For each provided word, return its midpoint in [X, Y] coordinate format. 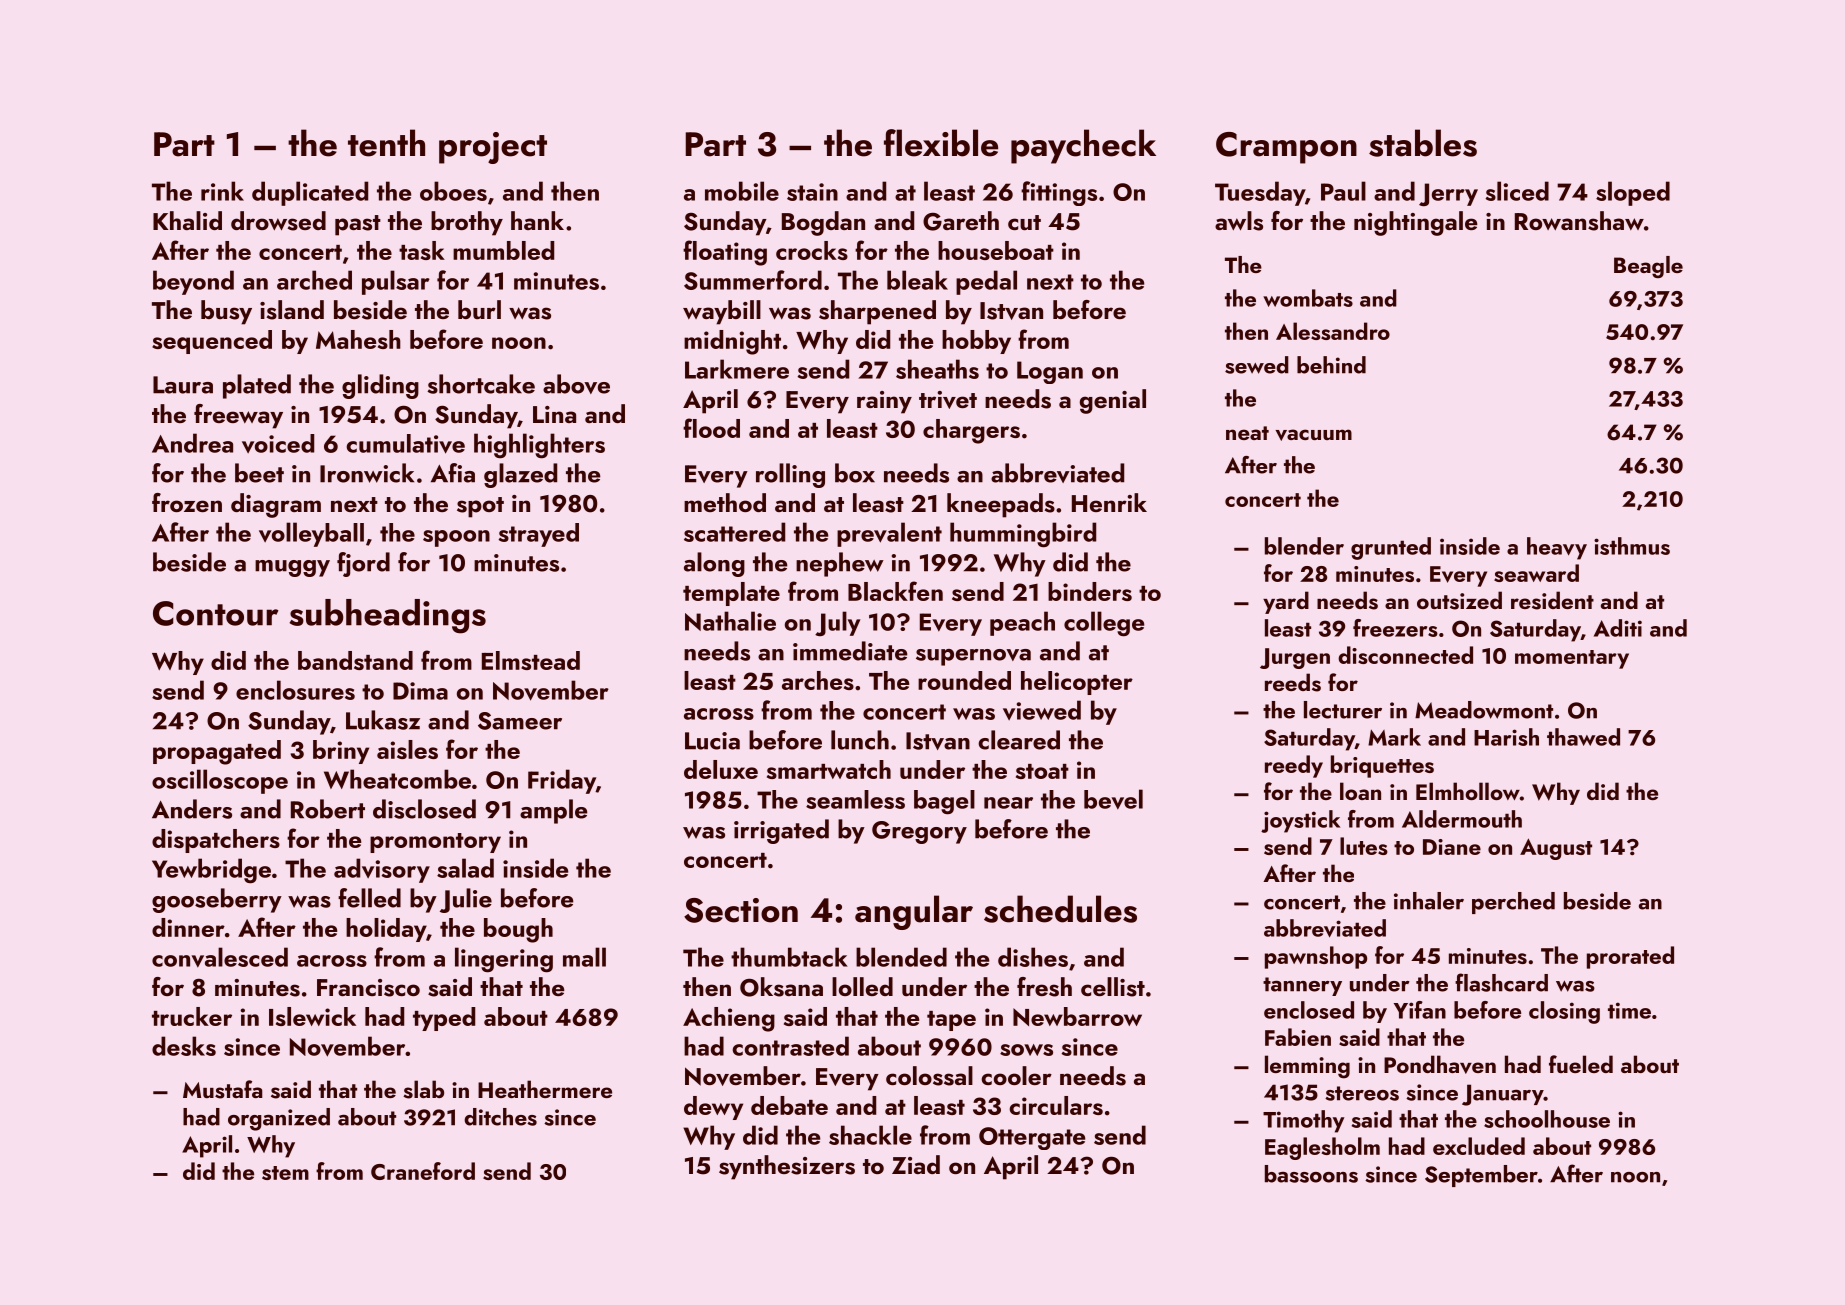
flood [711, 428]
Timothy [1303, 1121]
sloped [1633, 193]
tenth [386, 143]
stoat [1042, 771]
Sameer [520, 721]
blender [1304, 546]
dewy [713, 1108]
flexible [941, 143]
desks [184, 1046]
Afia [453, 473]
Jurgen [1295, 658]
